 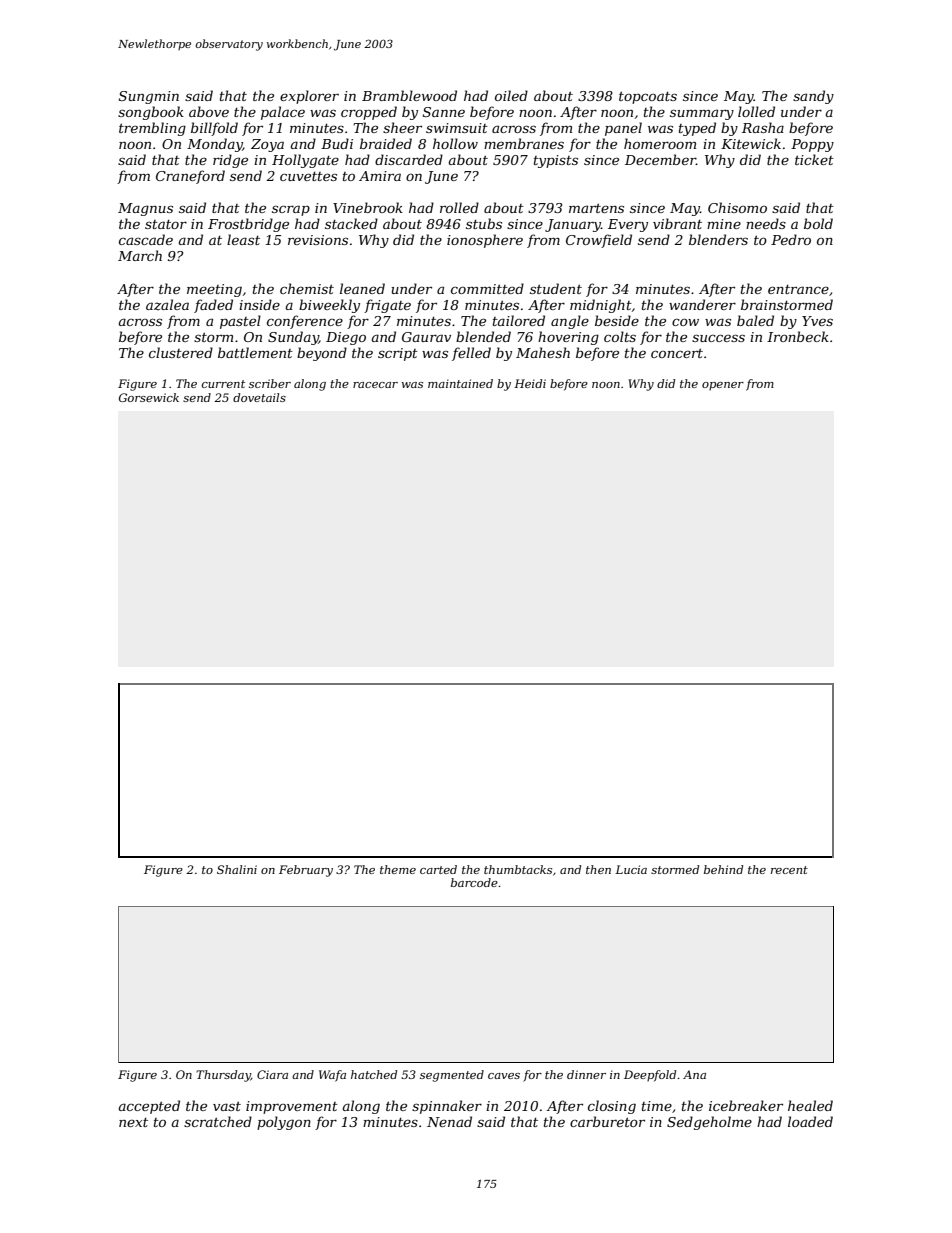 What do you see at coordinates (723, 869) in the screenshot?
I see `behind` at bounding box center [723, 869].
